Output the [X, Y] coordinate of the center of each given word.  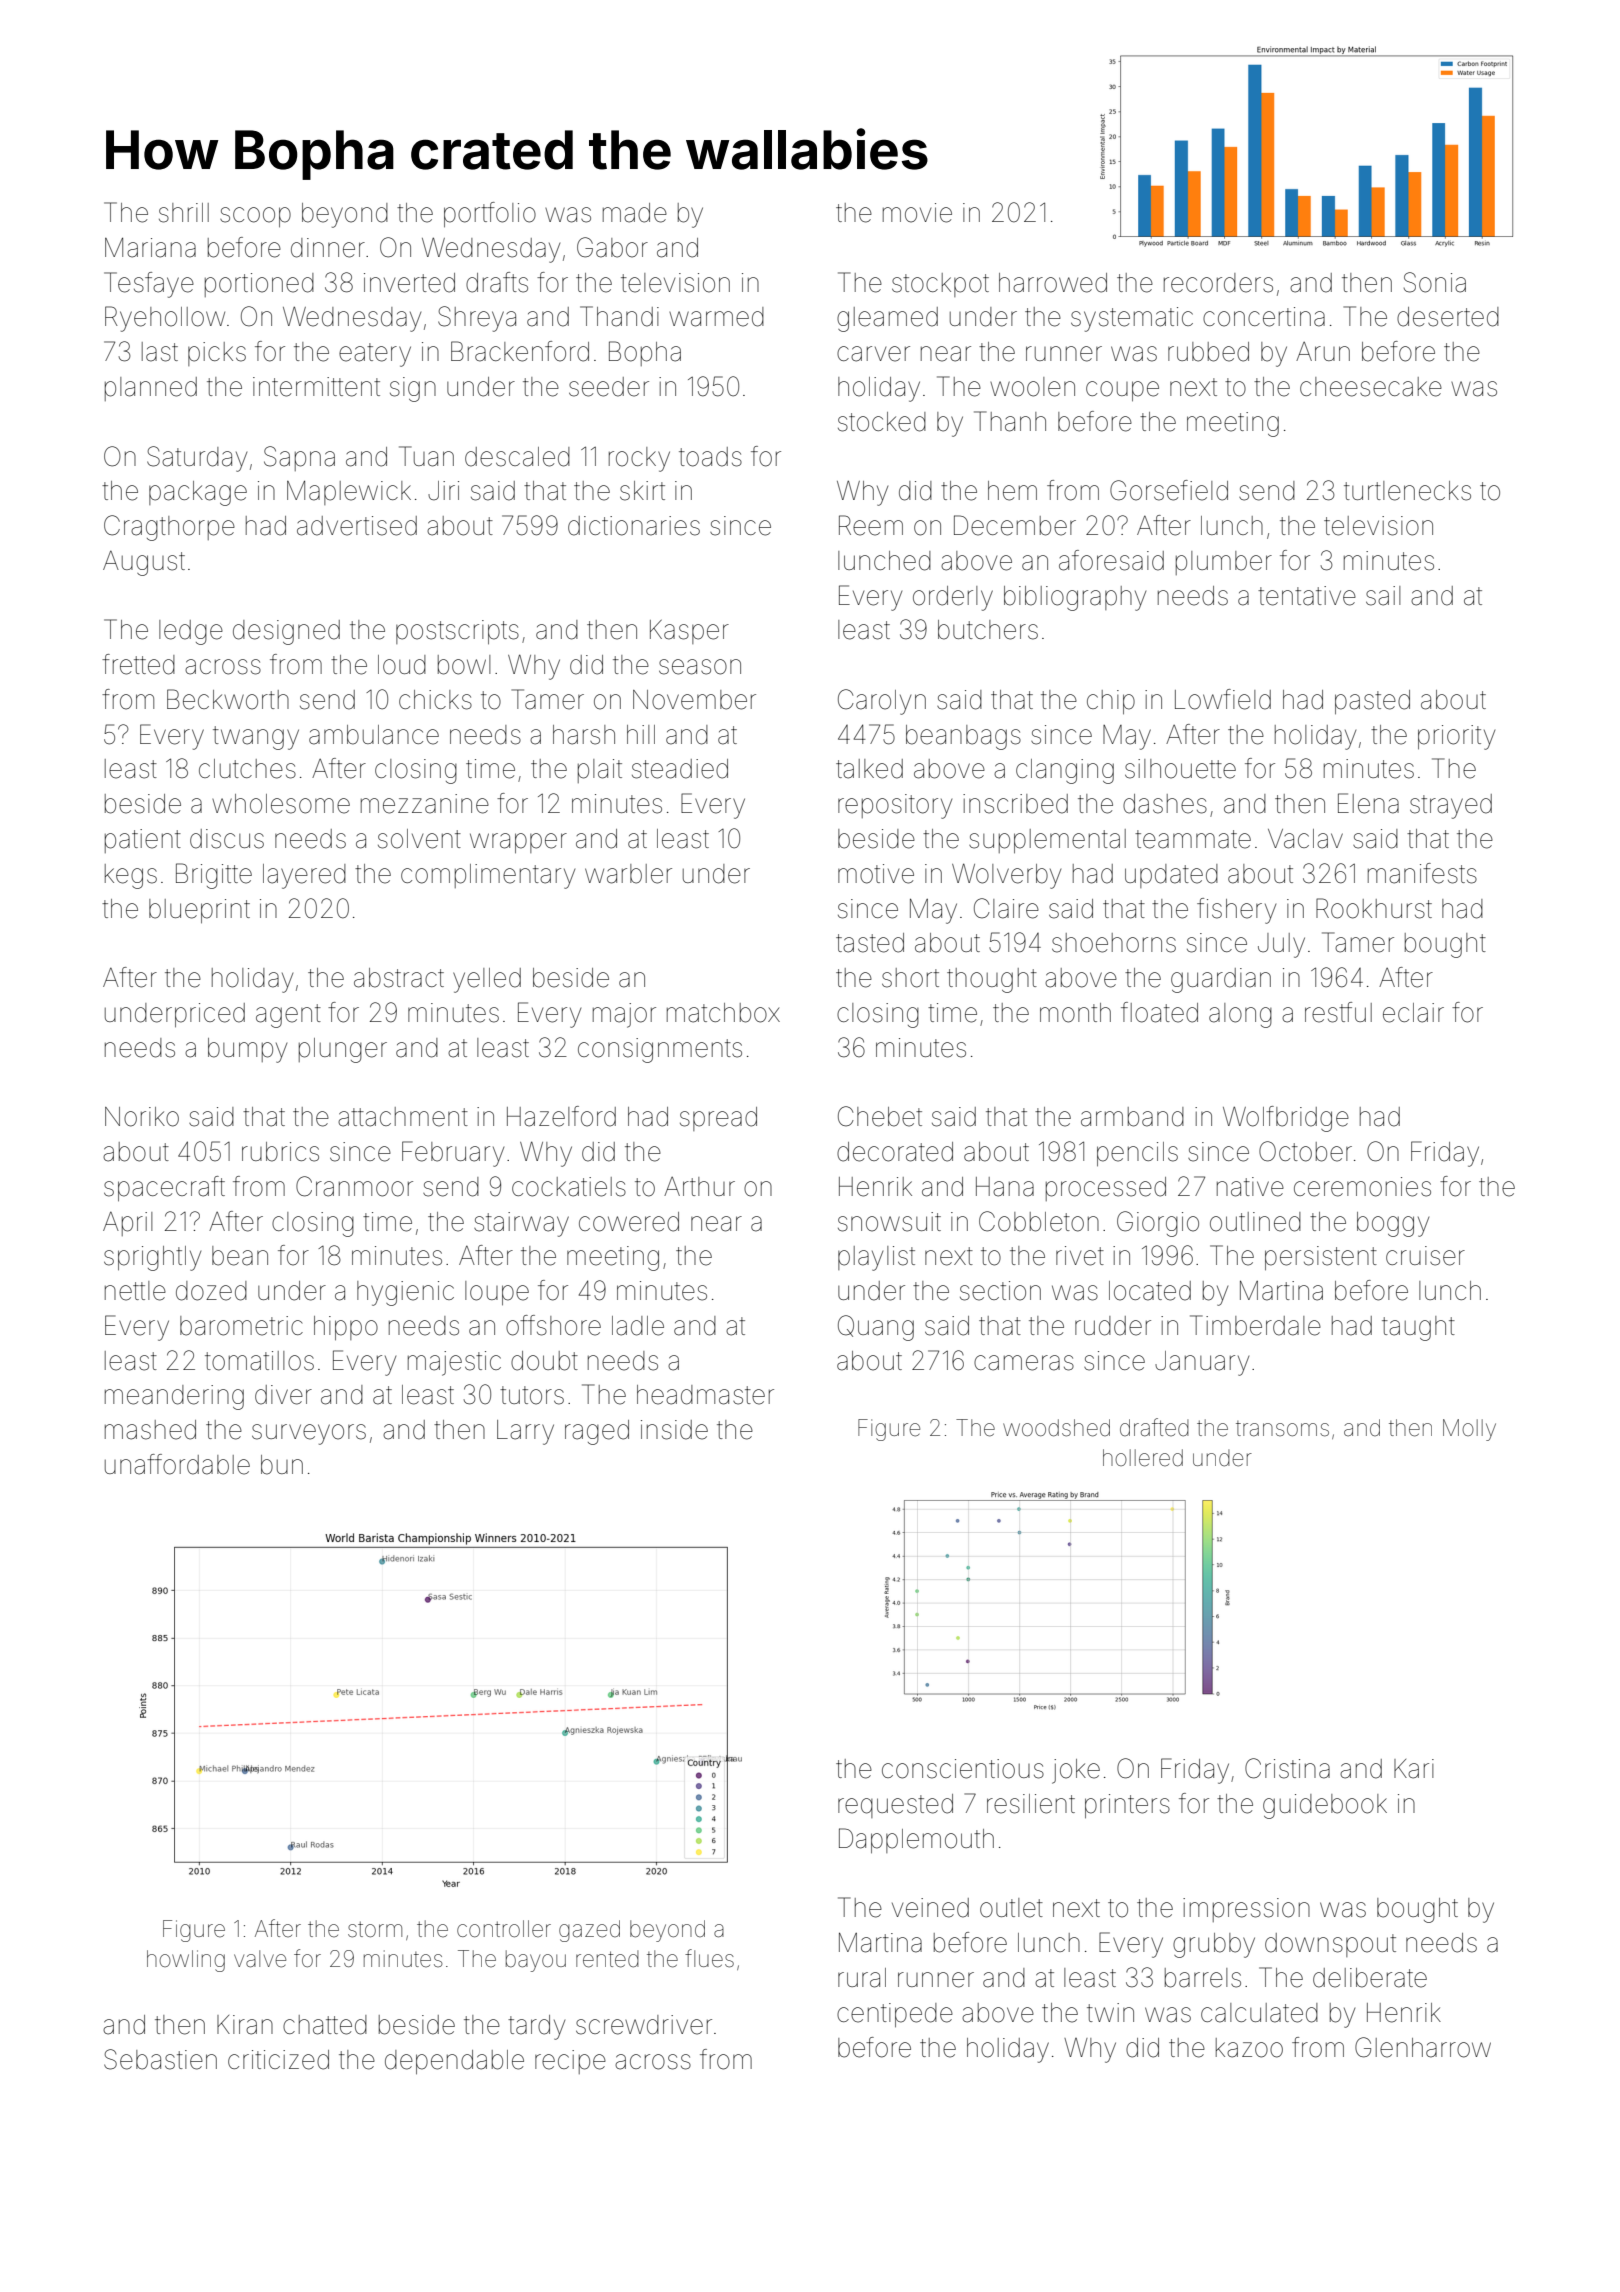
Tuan [426, 456]
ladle [638, 1326]
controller [504, 1929]
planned [151, 389]
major [624, 1015]
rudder [1113, 1326]
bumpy [247, 1050]
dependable [454, 2062]
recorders [1218, 283]
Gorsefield [1169, 490]
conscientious [963, 1769]
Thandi [619, 316]
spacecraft [164, 1188]
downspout [1330, 1945]
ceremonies [1362, 1187]
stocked [882, 422]
